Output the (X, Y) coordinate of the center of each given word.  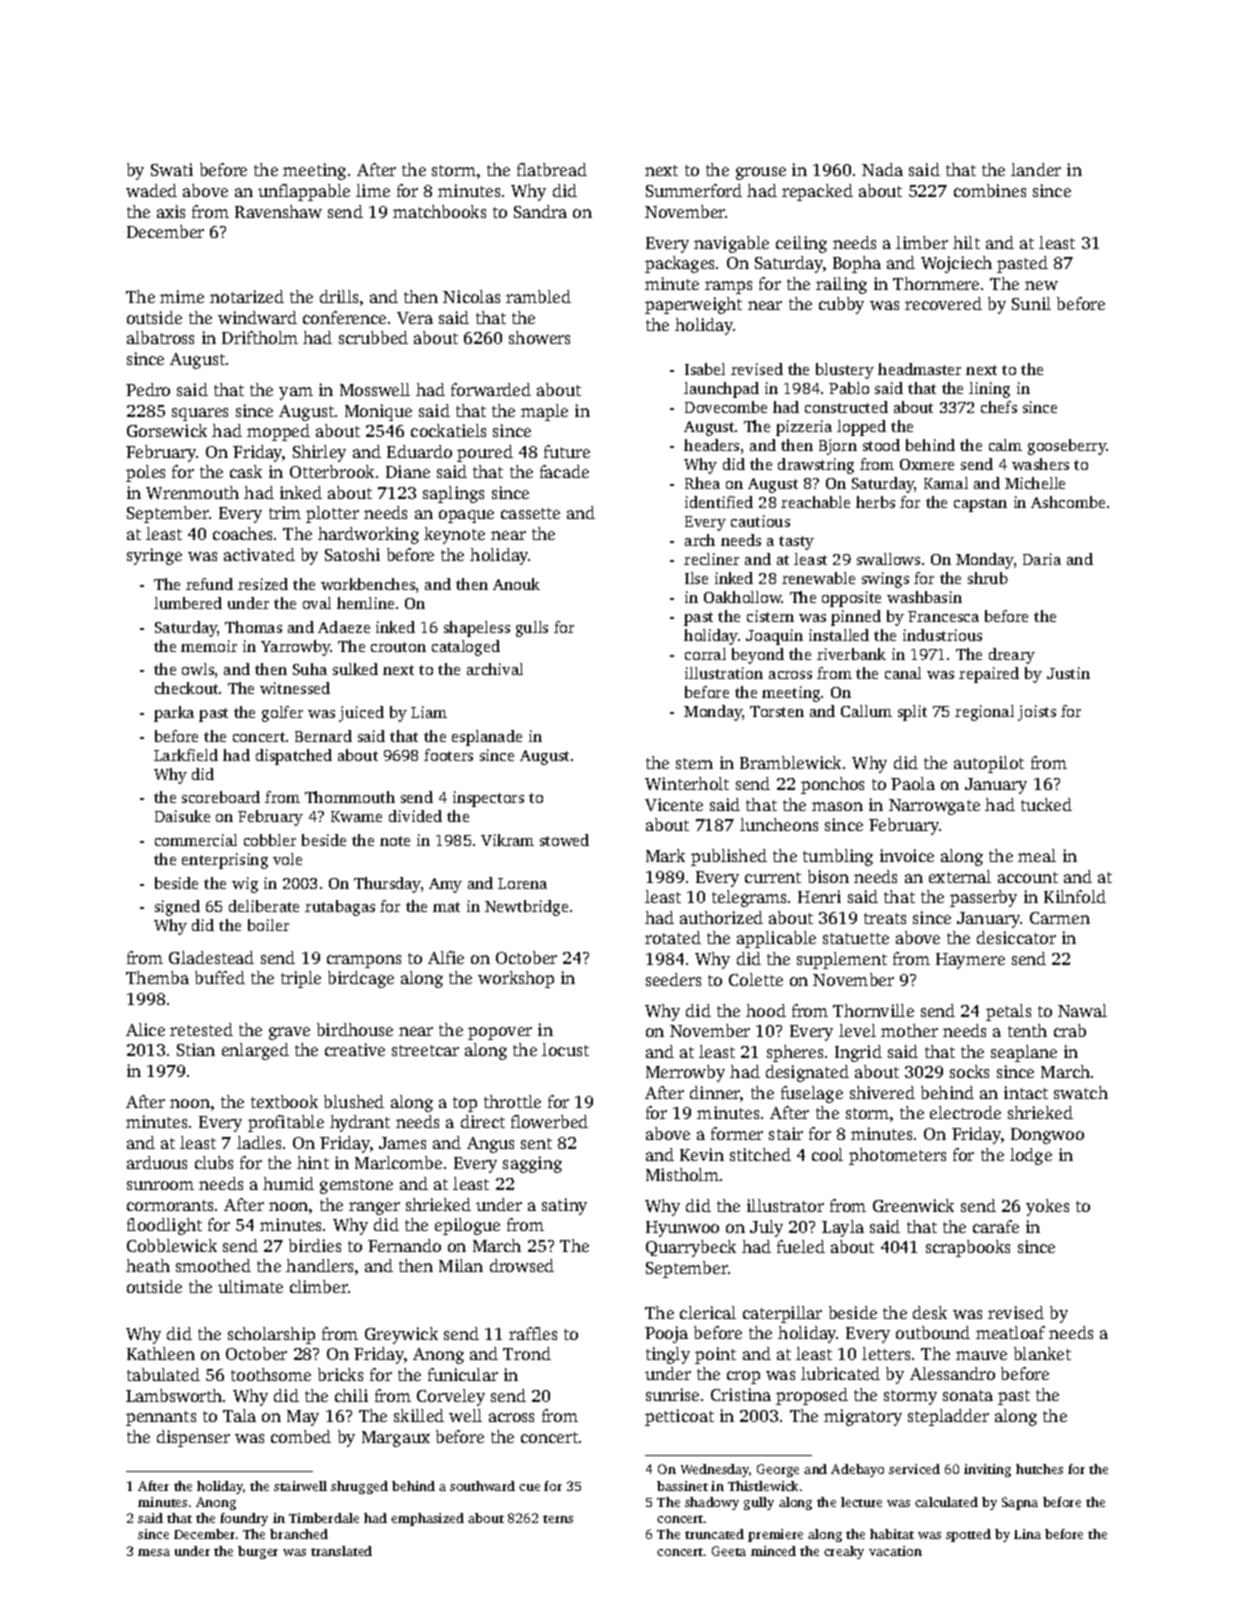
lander (1036, 169)
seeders (673, 979)
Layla (843, 1228)
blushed (354, 1101)
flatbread (552, 169)
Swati (172, 169)
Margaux (396, 1439)
